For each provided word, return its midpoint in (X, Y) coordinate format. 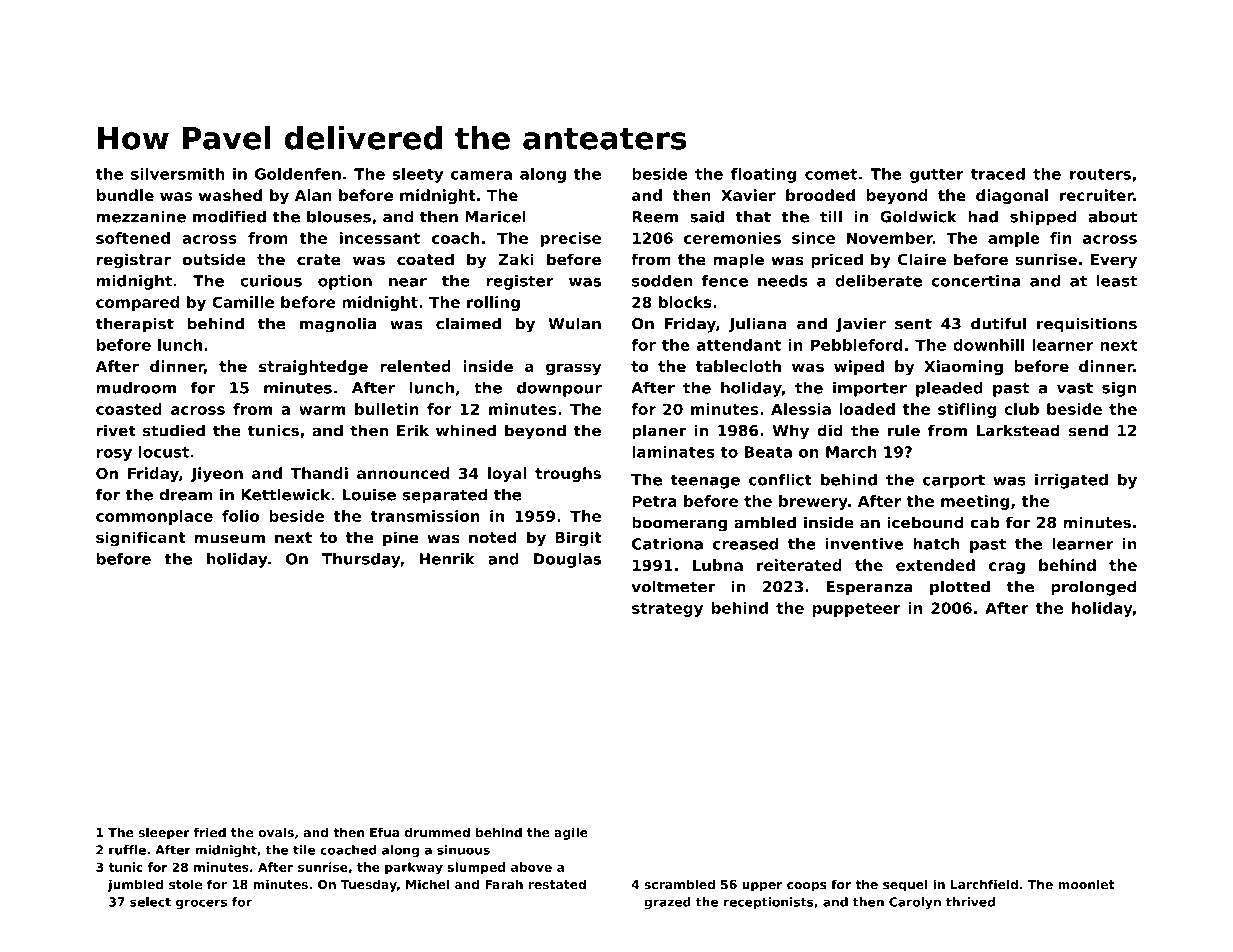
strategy (667, 610)
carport (954, 481)
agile (571, 833)
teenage (705, 481)
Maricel (495, 216)
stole (185, 884)
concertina (975, 281)
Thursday (361, 560)
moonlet (1086, 884)
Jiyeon (216, 474)
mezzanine (141, 217)
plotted (960, 588)
